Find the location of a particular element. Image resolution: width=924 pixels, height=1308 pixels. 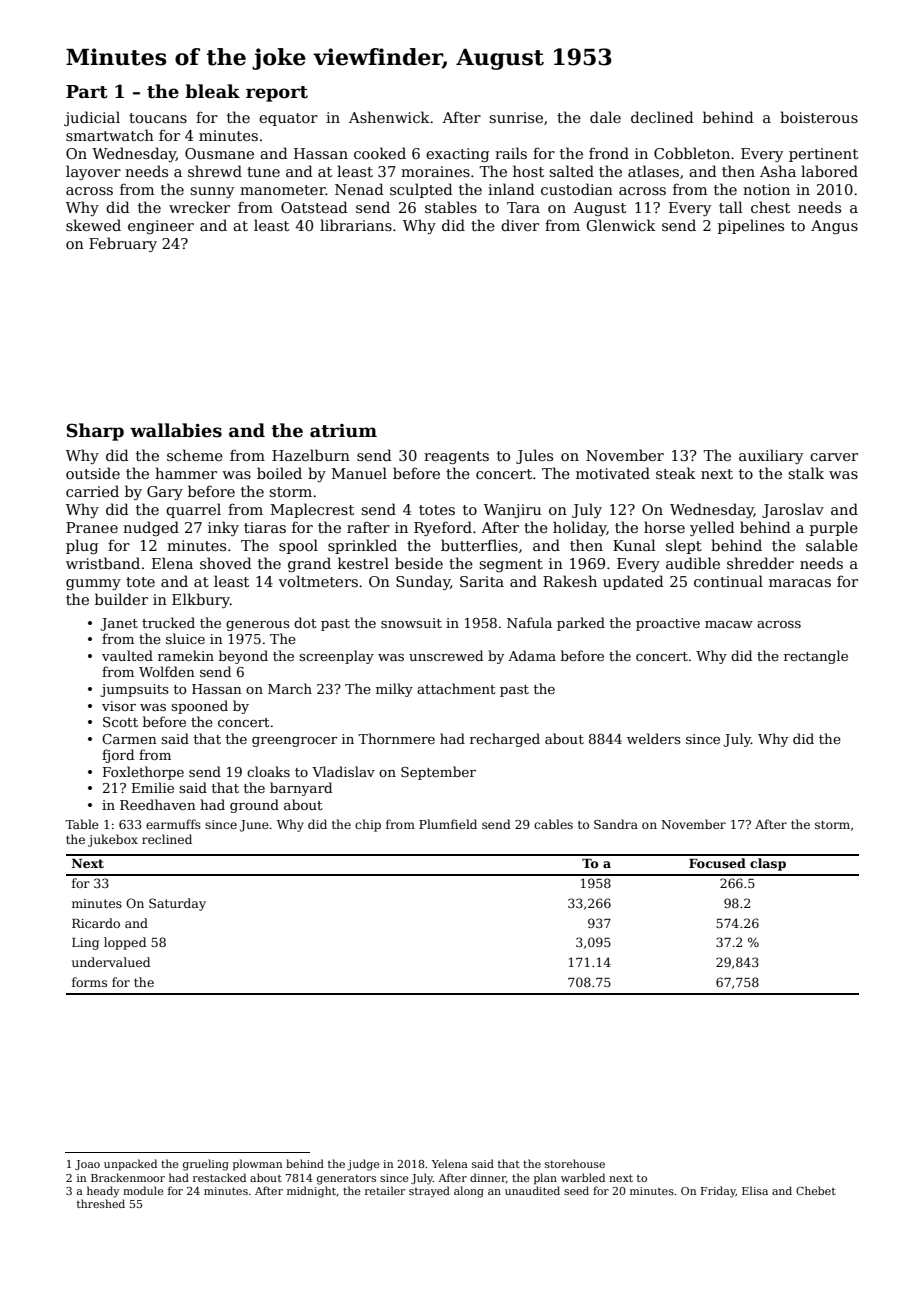

forms is located at coordinates (89, 982).
